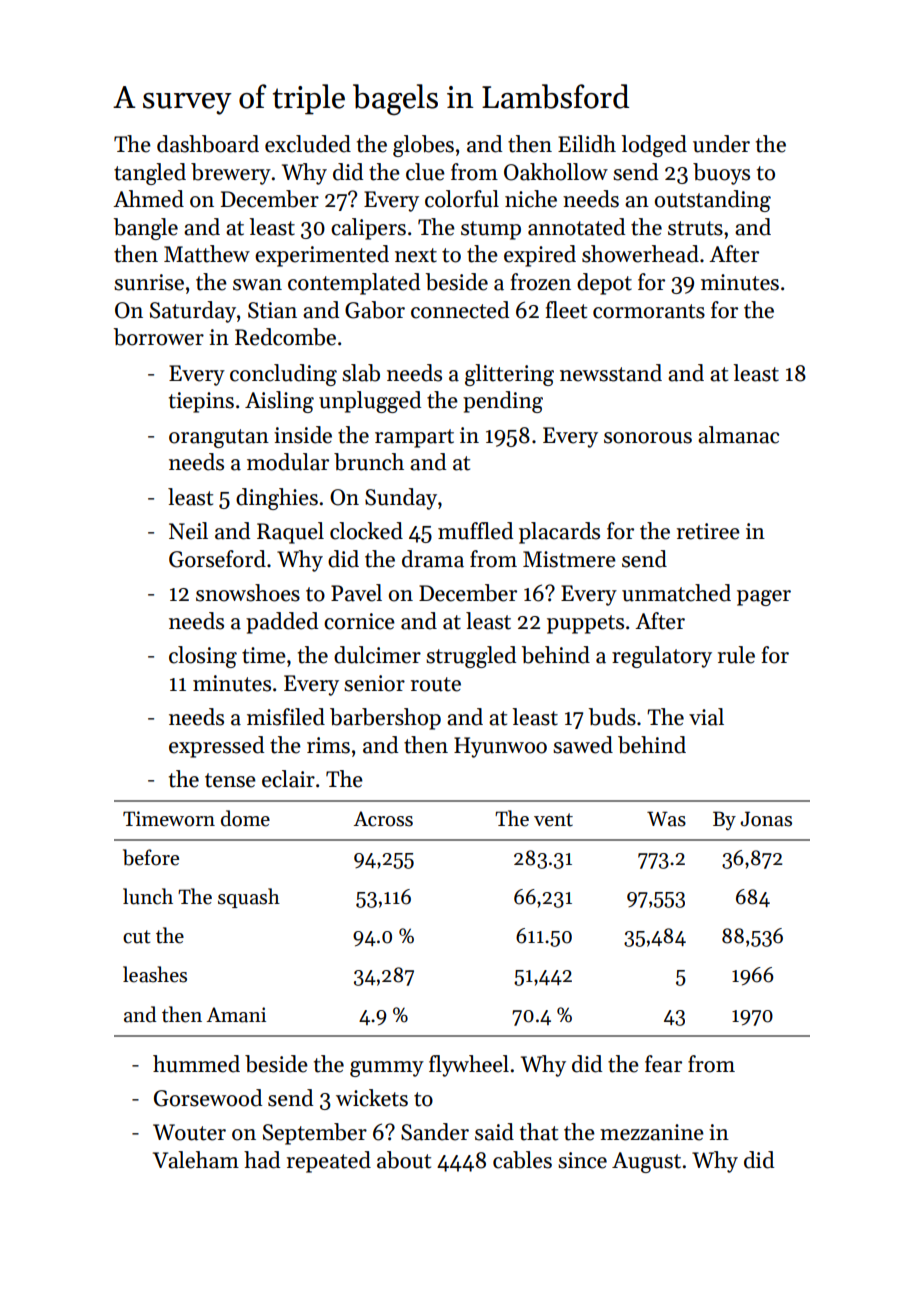 This screenshot has height=1311, width=924. I want to click on before, so click(151, 857).
